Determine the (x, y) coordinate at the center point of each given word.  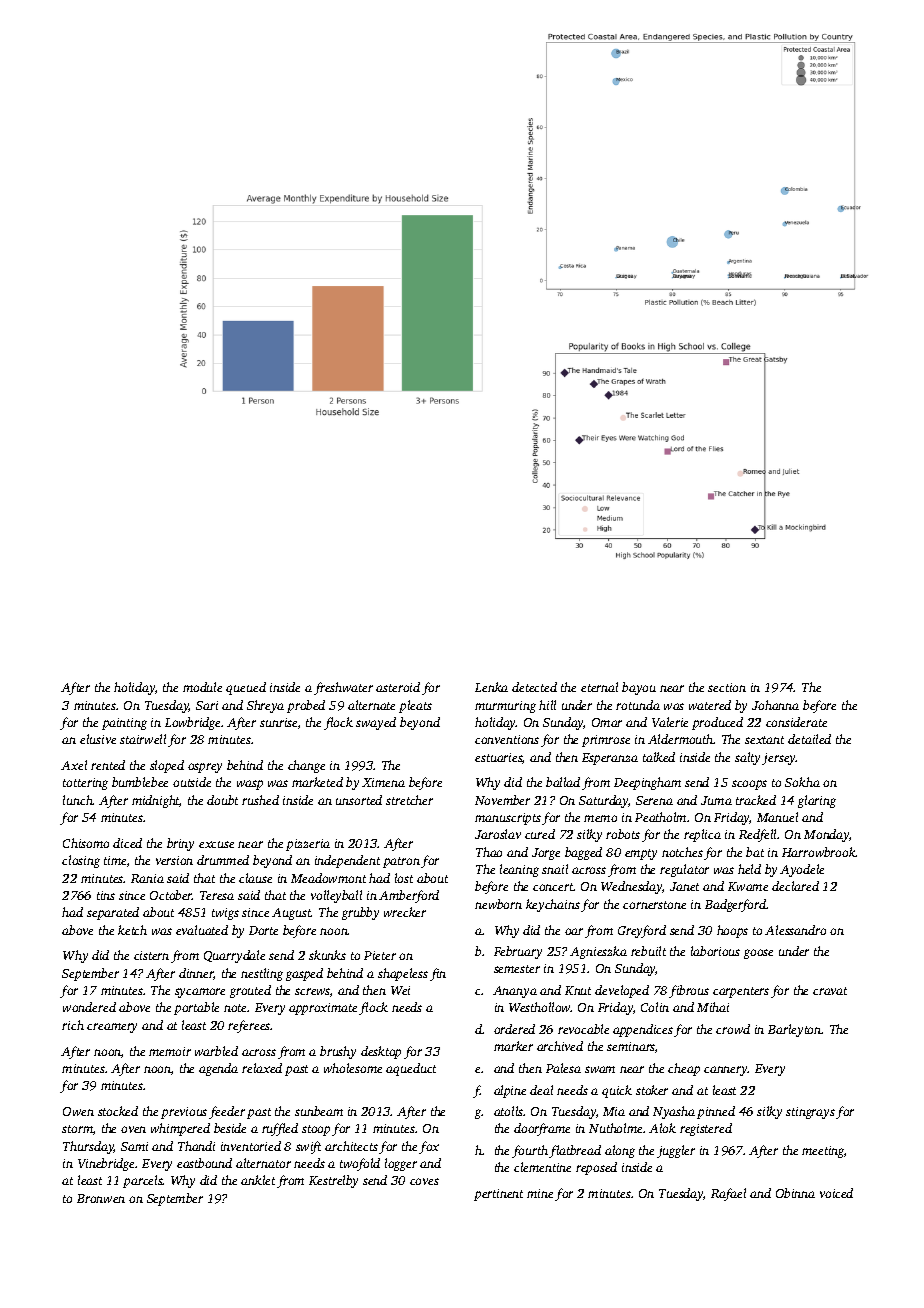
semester (517, 969)
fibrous (689, 991)
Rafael (728, 1194)
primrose (606, 741)
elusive (98, 739)
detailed (809, 739)
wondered (89, 1007)
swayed (376, 723)
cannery (726, 1071)
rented (108, 765)
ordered (514, 1029)
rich (73, 1025)
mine (540, 1193)
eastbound (204, 1163)
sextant (764, 740)
